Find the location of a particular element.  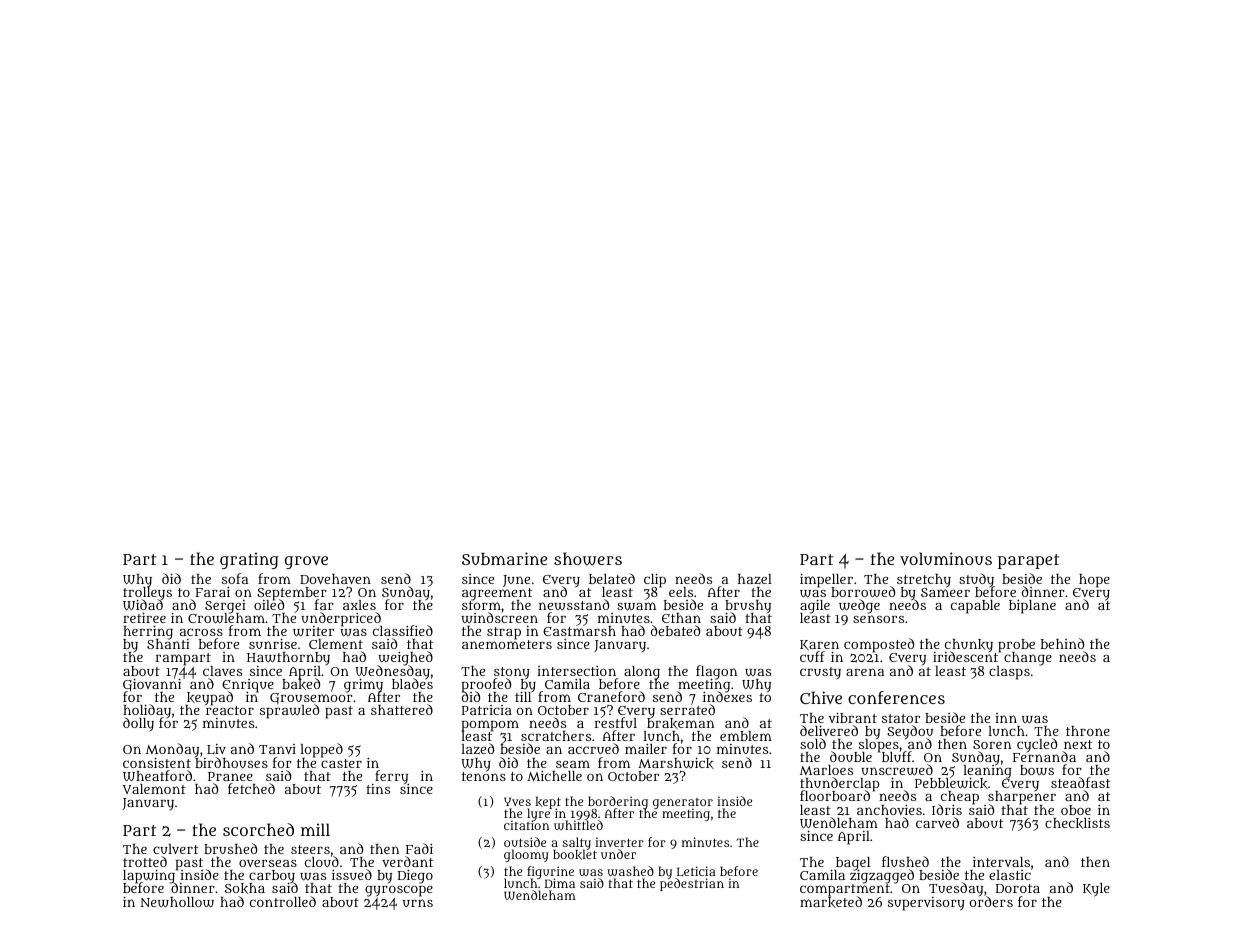

Newhollow is located at coordinates (177, 902).
